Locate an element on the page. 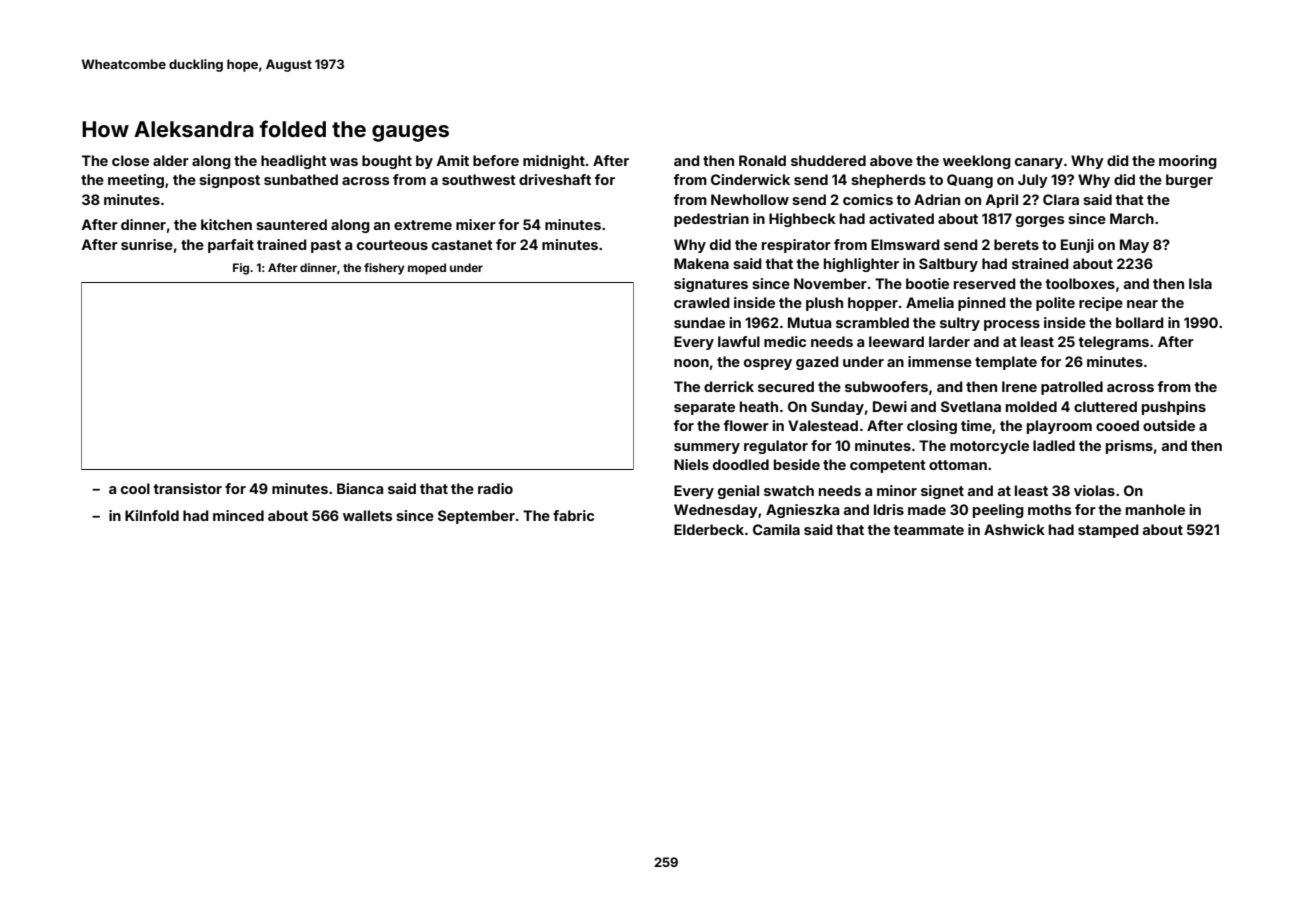  process is located at coordinates (1012, 325).
